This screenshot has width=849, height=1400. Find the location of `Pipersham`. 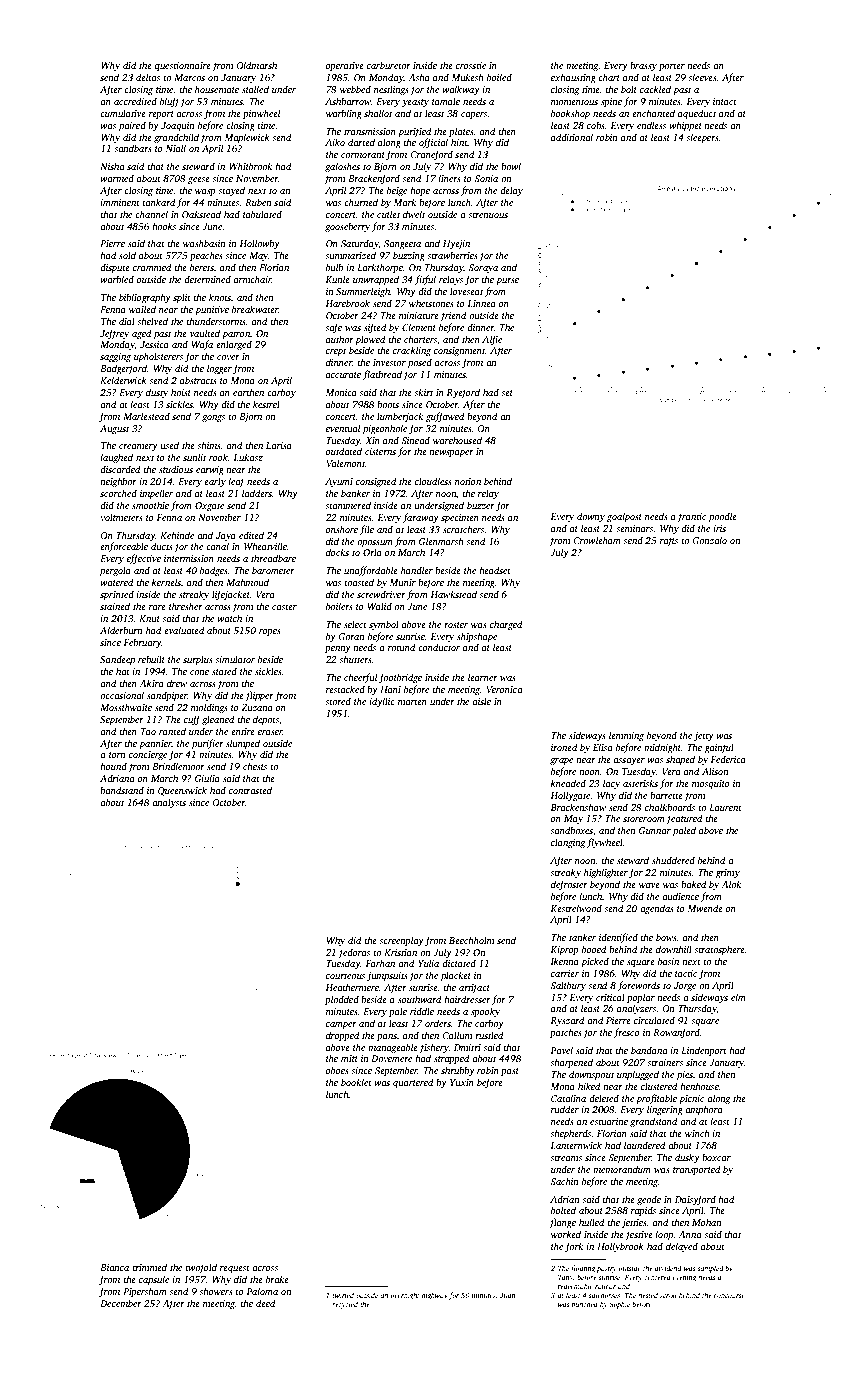

Pipersham is located at coordinates (145, 1292).
